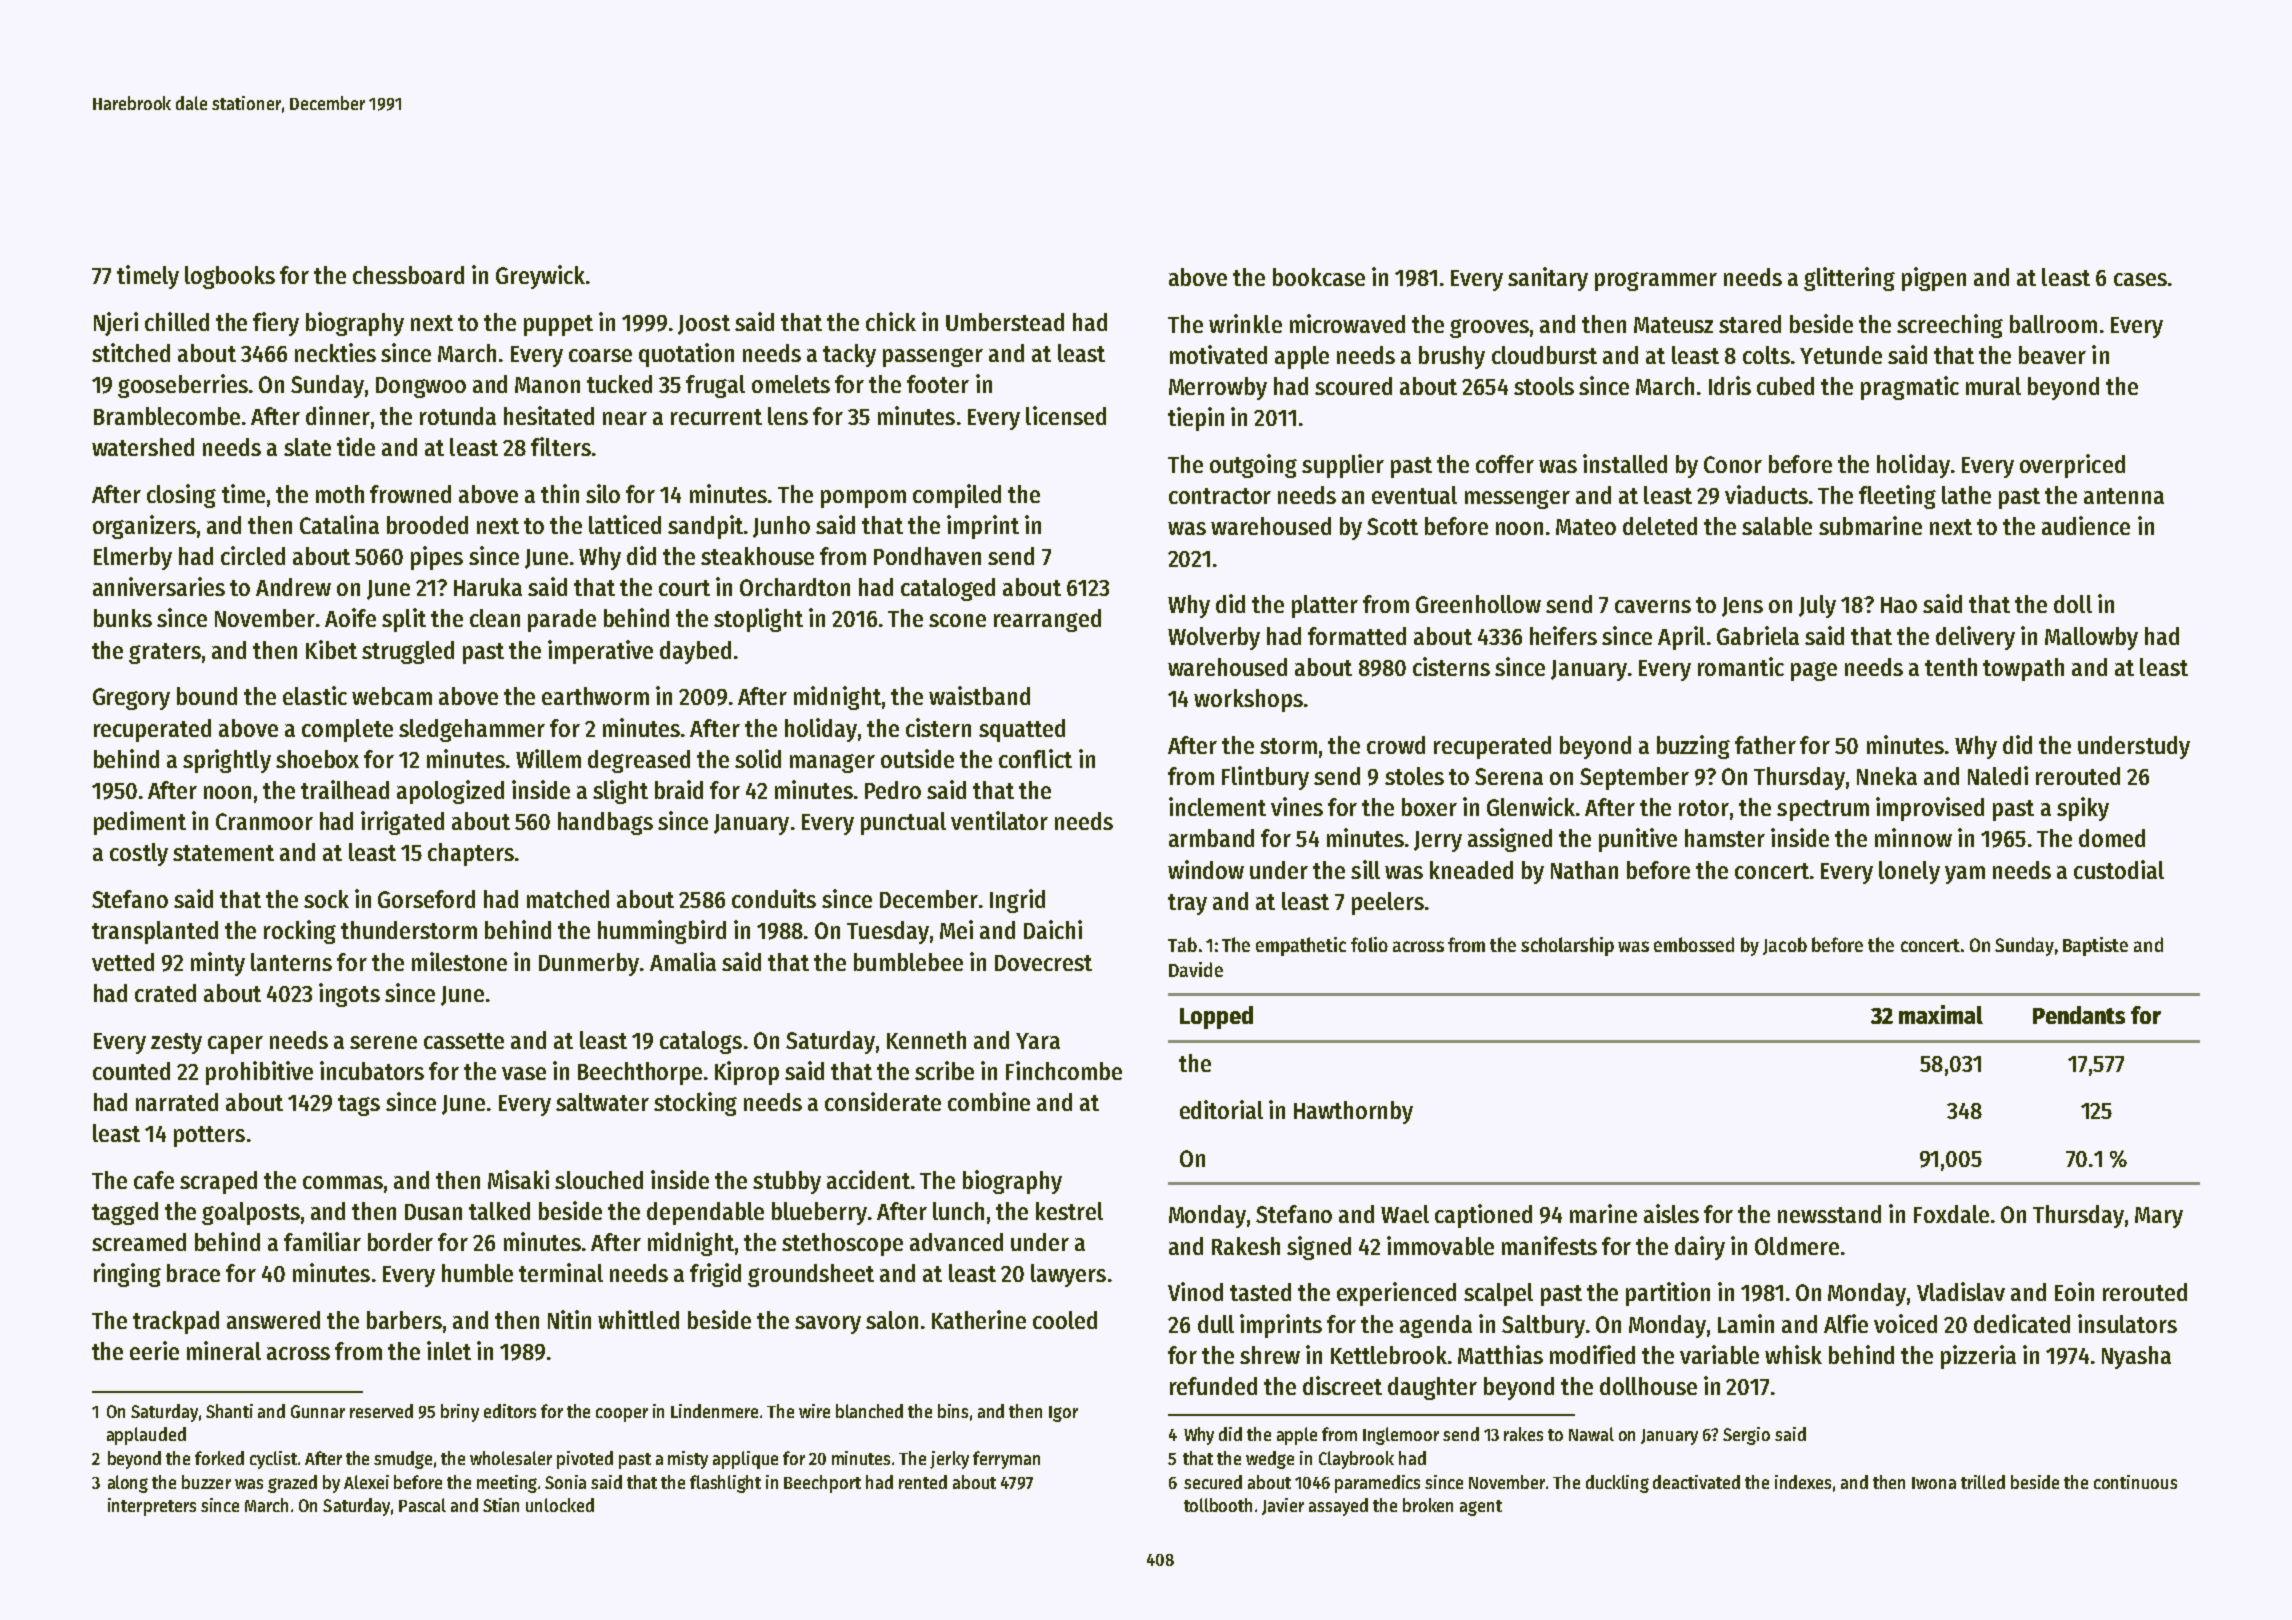 The width and height of the document is (2292, 1620). Describe the element at coordinates (1216, 1017) in the document. I see `Lopped` at that location.
